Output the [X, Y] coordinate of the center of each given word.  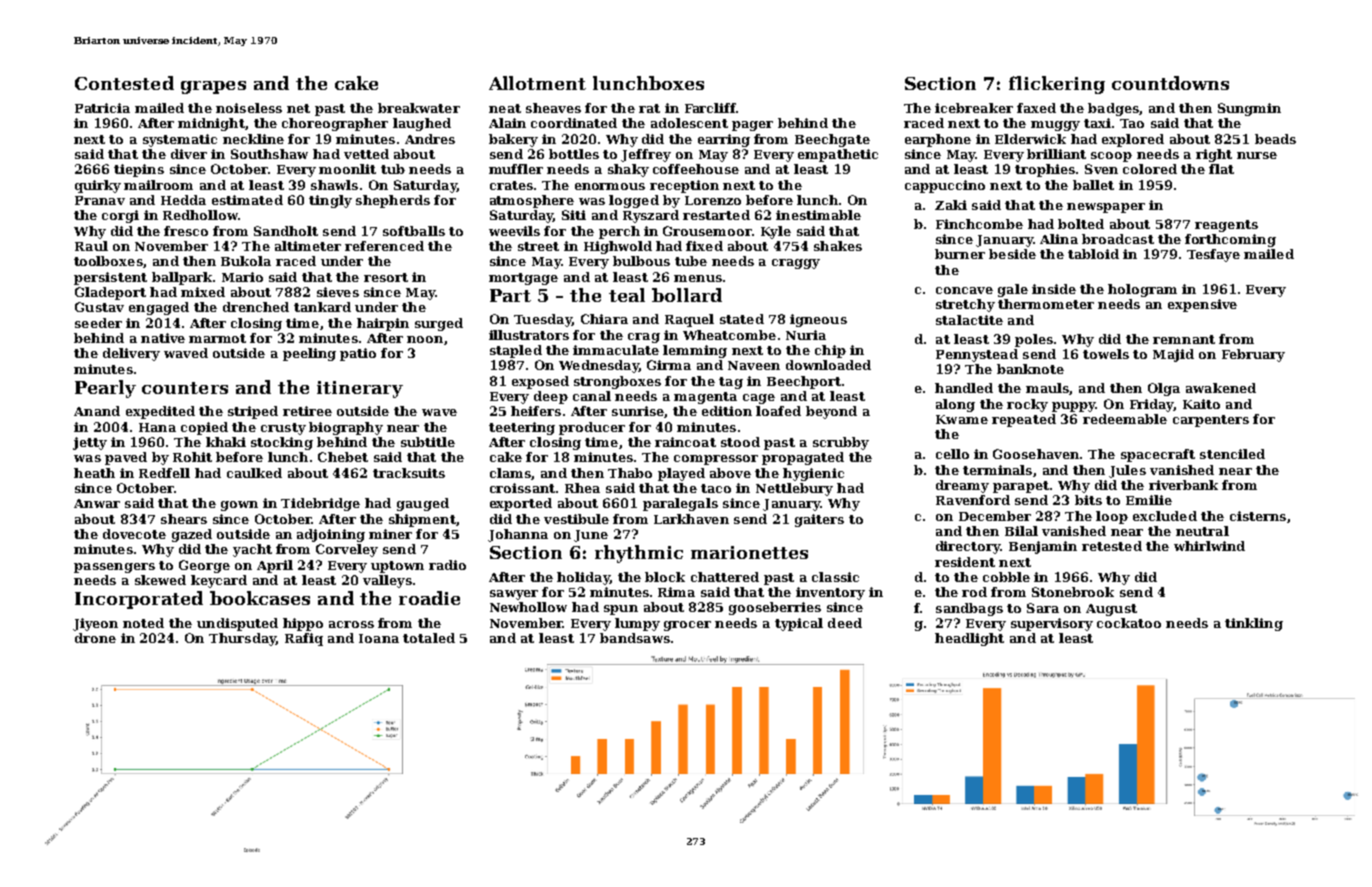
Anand [97, 411]
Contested [124, 83]
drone [95, 638]
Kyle [776, 232]
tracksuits [409, 473]
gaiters [819, 520]
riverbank [1183, 485]
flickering [1057, 85]
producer [592, 428]
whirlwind [1209, 546]
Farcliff [710, 108]
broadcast [1118, 239]
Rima [676, 592]
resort [386, 277]
